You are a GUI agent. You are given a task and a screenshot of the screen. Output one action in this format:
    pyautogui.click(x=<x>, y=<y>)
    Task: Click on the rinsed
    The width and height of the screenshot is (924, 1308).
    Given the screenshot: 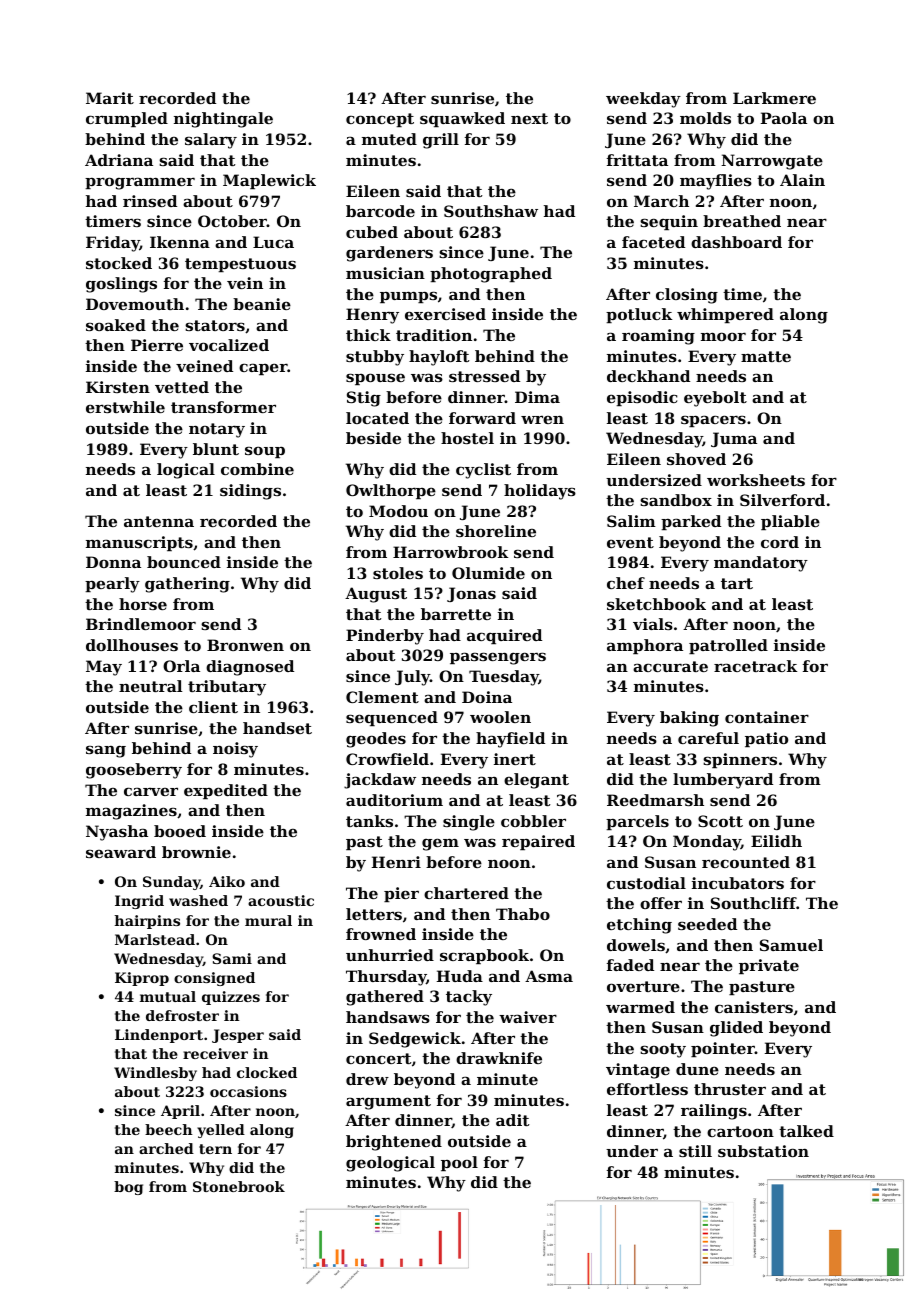 What is the action you would take?
    pyautogui.click(x=150, y=201)
